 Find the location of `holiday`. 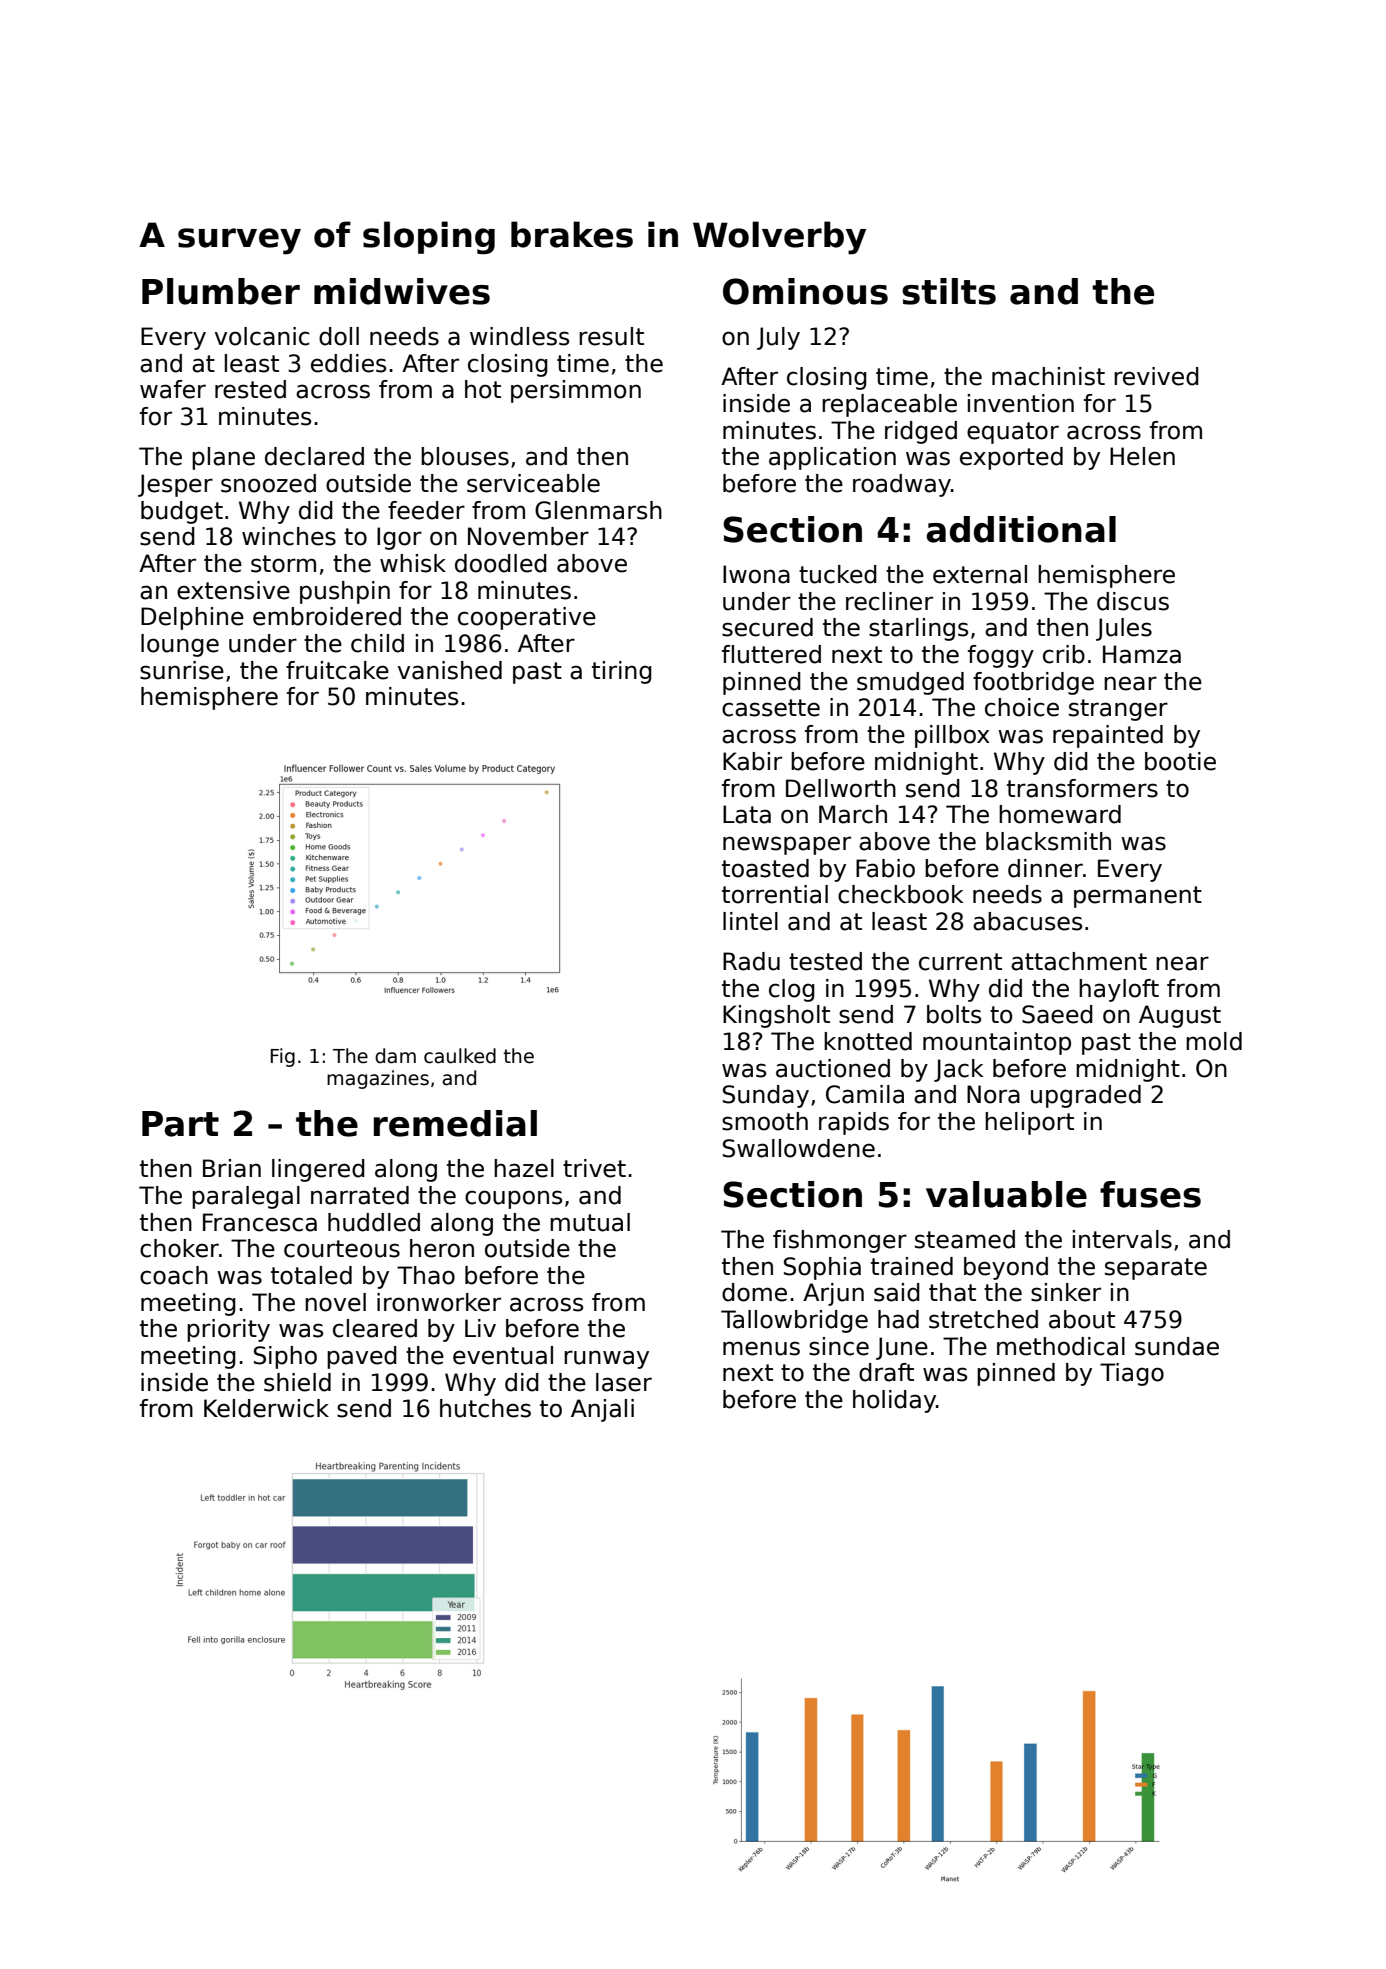

holiday is located at coordinates (894, 1401).
